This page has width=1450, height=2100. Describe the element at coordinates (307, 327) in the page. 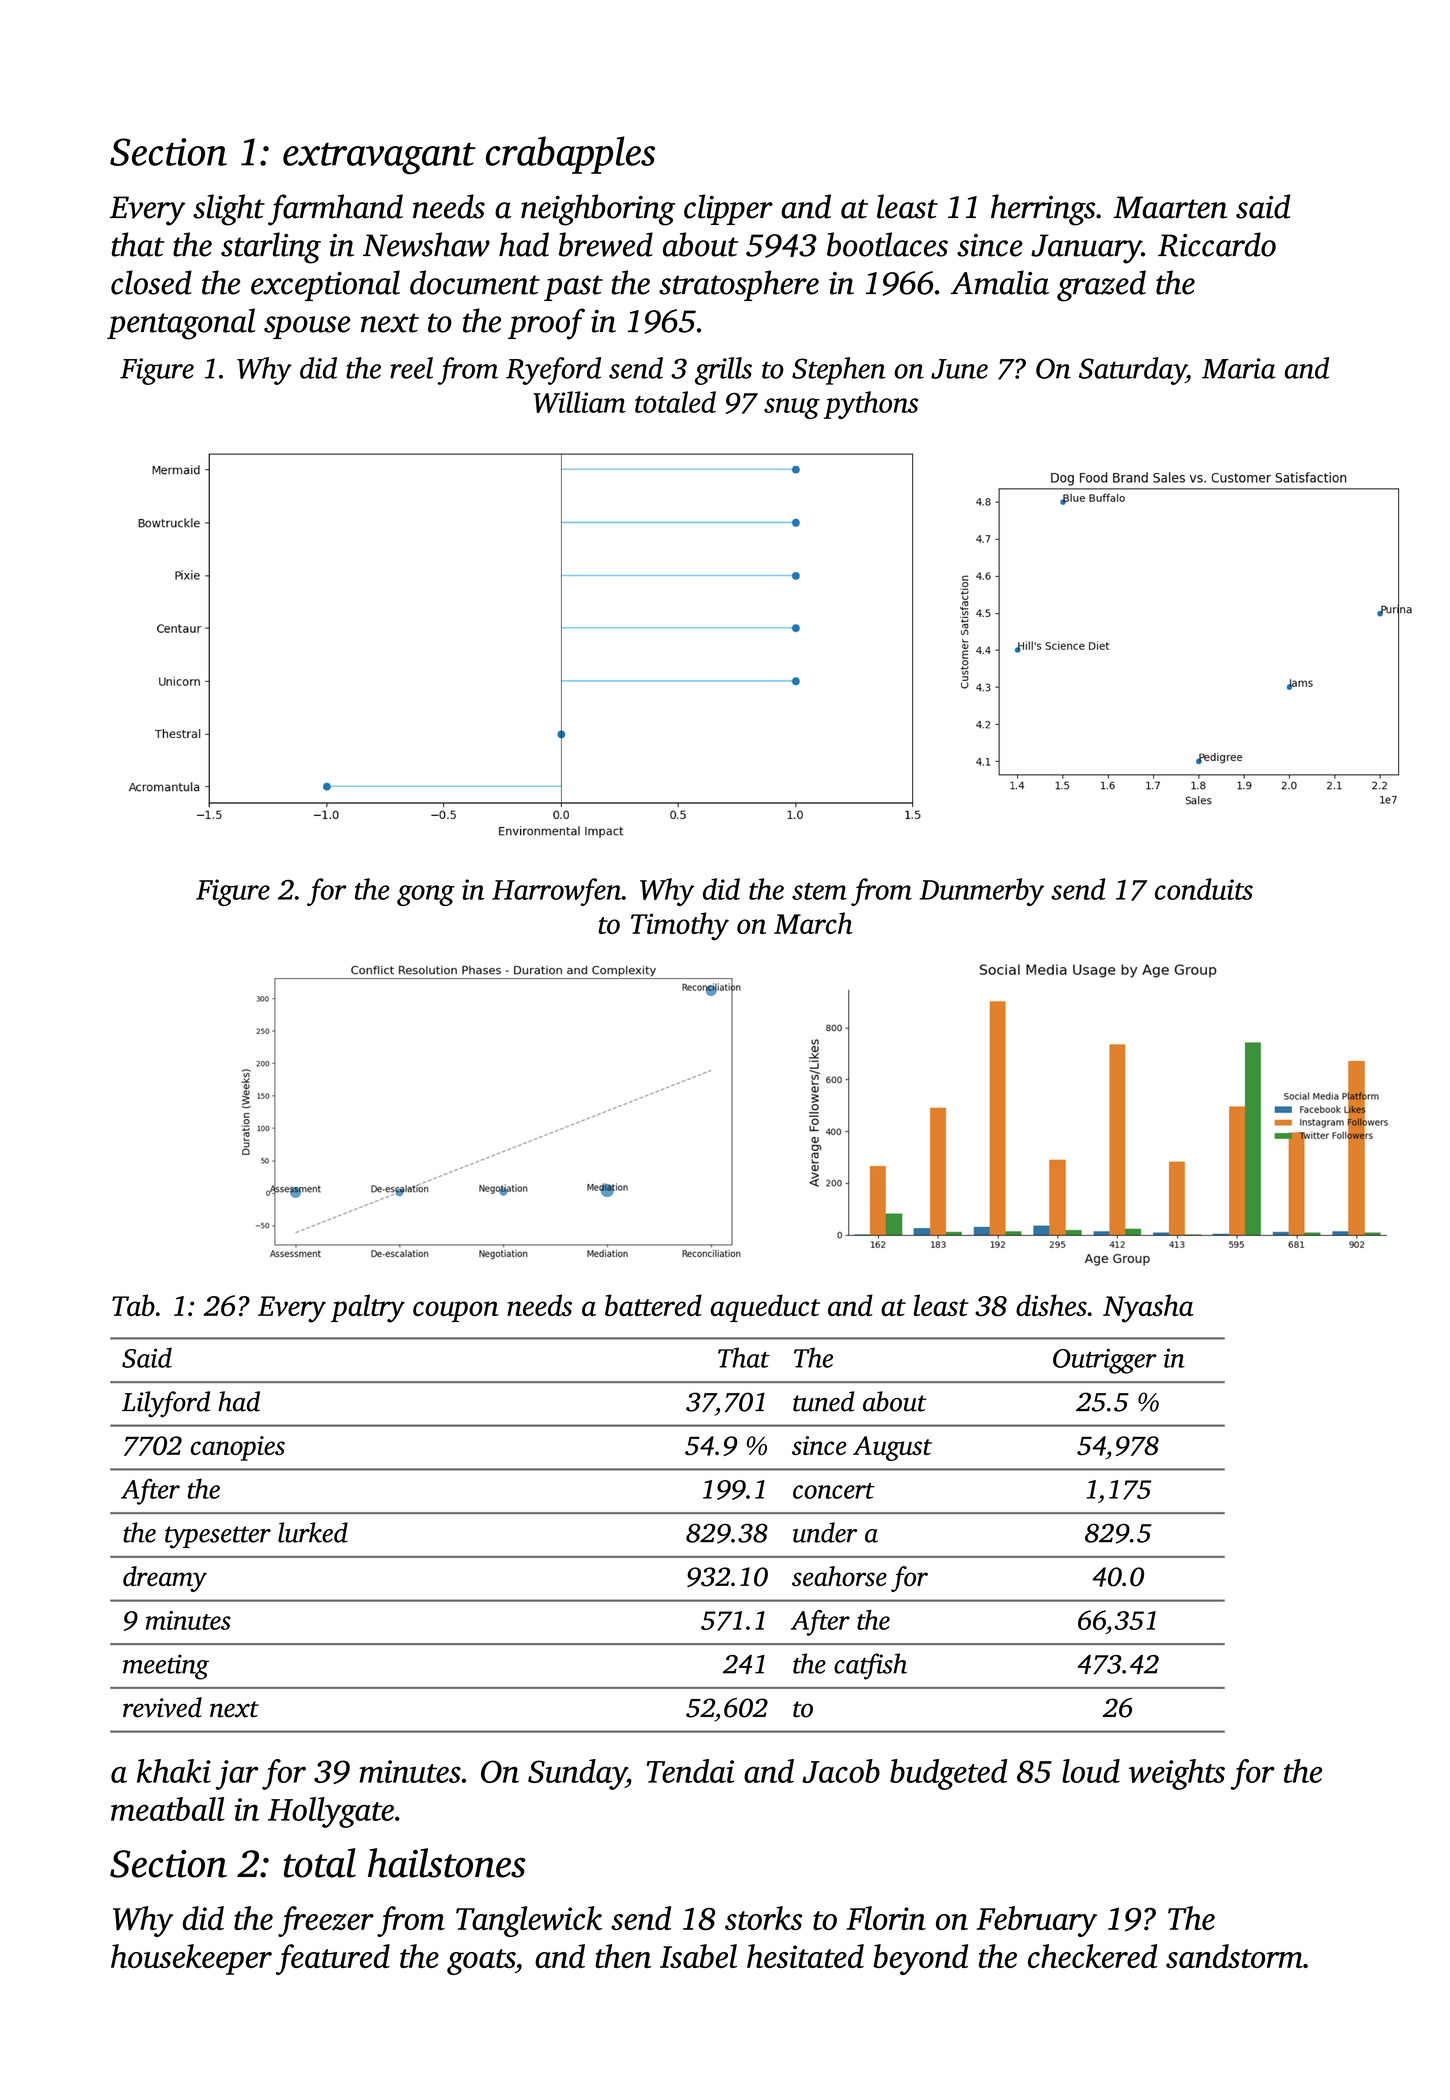

I see `spouse` at that location.
